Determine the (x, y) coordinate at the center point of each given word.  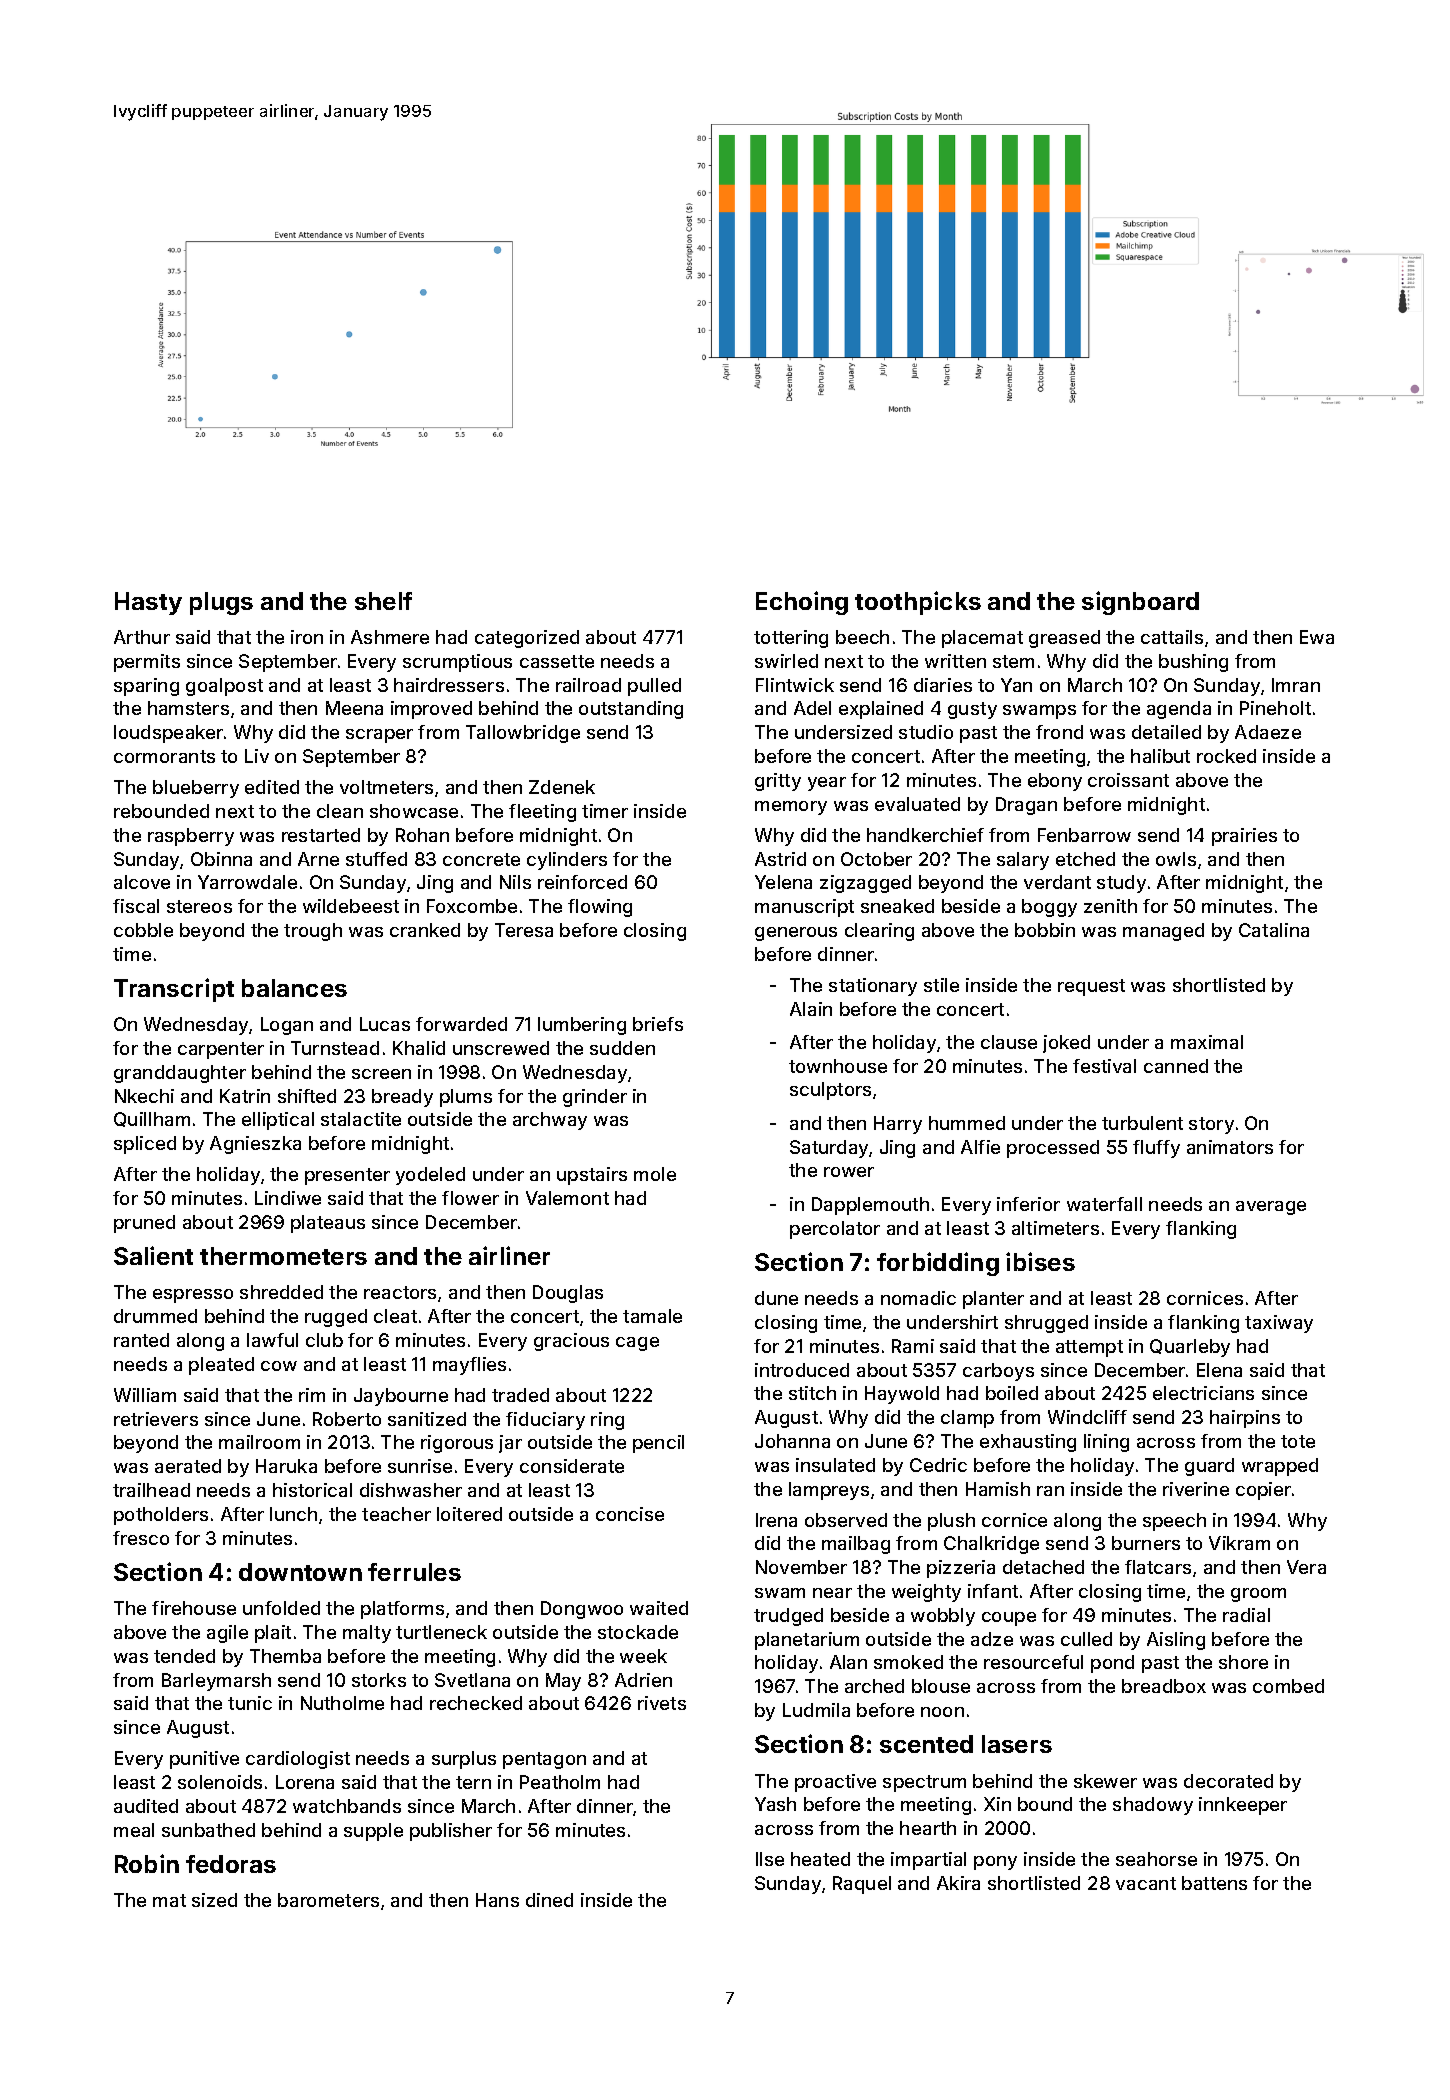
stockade (638, 1632)
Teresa (524, 930)
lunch (293, 1514)
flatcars (1158, 1567)
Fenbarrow (1084, 835)
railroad (588, 685)
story (1211, 1125)
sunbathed (208, 1830)
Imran (1296, 685)
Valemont (567, 1198)
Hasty (148, 603)
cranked (425, 930)
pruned (144, 1224)
